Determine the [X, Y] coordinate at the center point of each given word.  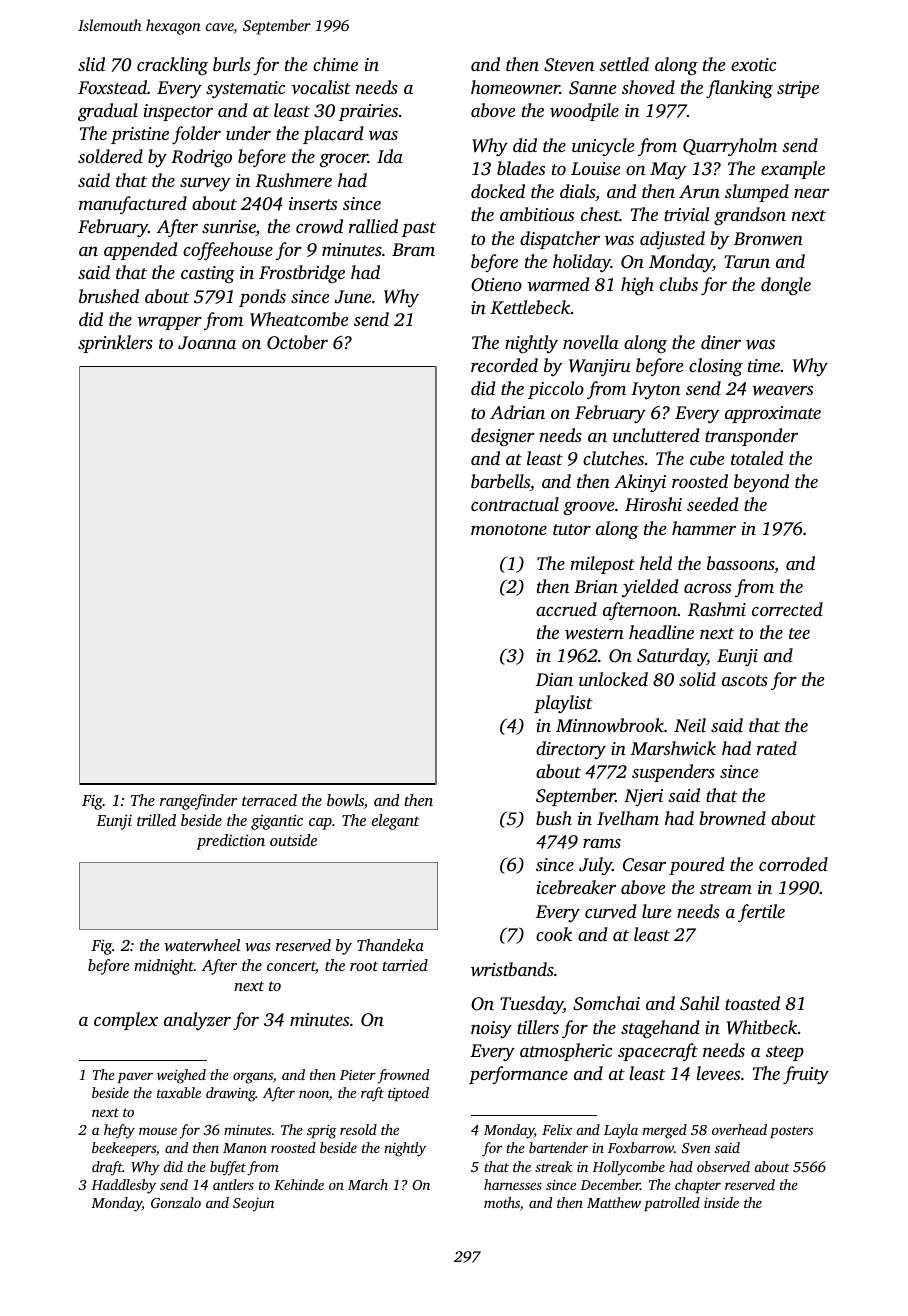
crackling [172, 66]
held [656, 563]
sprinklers [115, 344]
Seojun [253, 1205]
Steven [569, 65]
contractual [515, 504]
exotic [753, 64]
